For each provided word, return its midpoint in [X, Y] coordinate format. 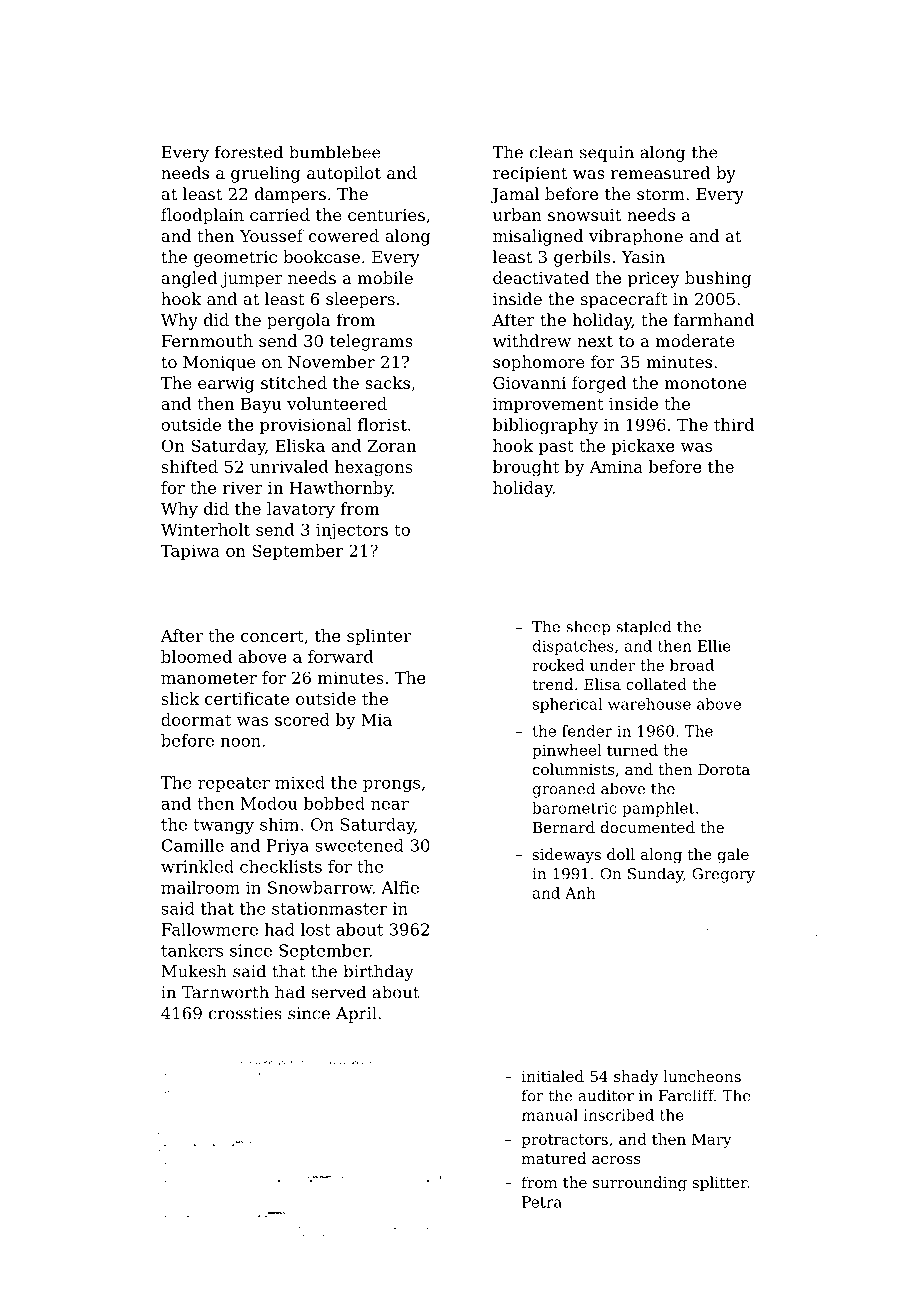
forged [599, 384]
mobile [385, 277]
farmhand [714, 319]
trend [552, 684]
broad [692, 665]
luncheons [702, 1076]
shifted [189, 466]
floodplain [202, 216]
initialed [553, 1076]
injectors [352, 531]
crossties [245, 1013]
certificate [247, 698]
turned [632, 750]
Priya [288, 847]
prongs [391, 785]
